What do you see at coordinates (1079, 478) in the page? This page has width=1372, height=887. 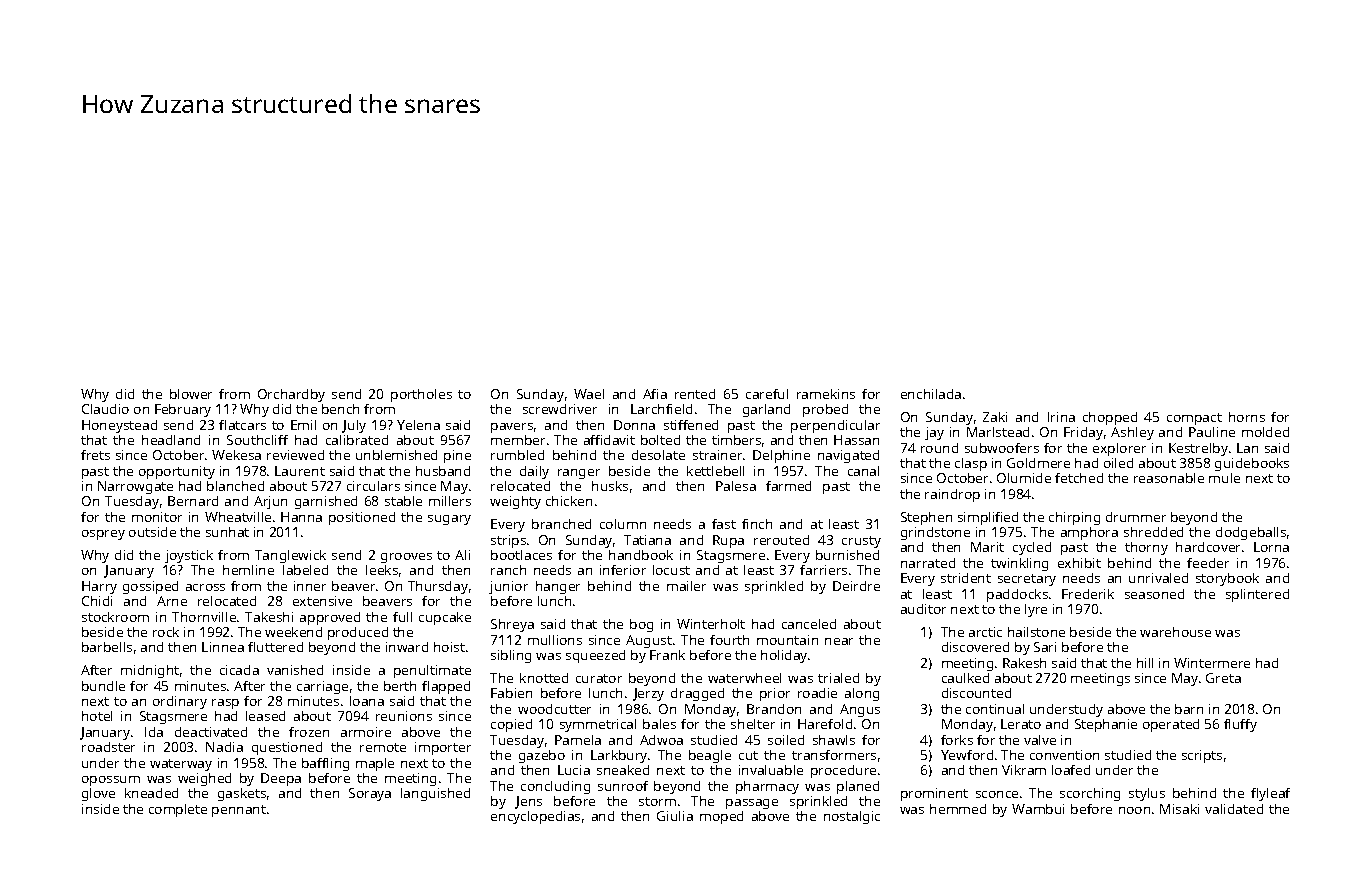 I see `fetched` at bounding box center [1079, 478].
